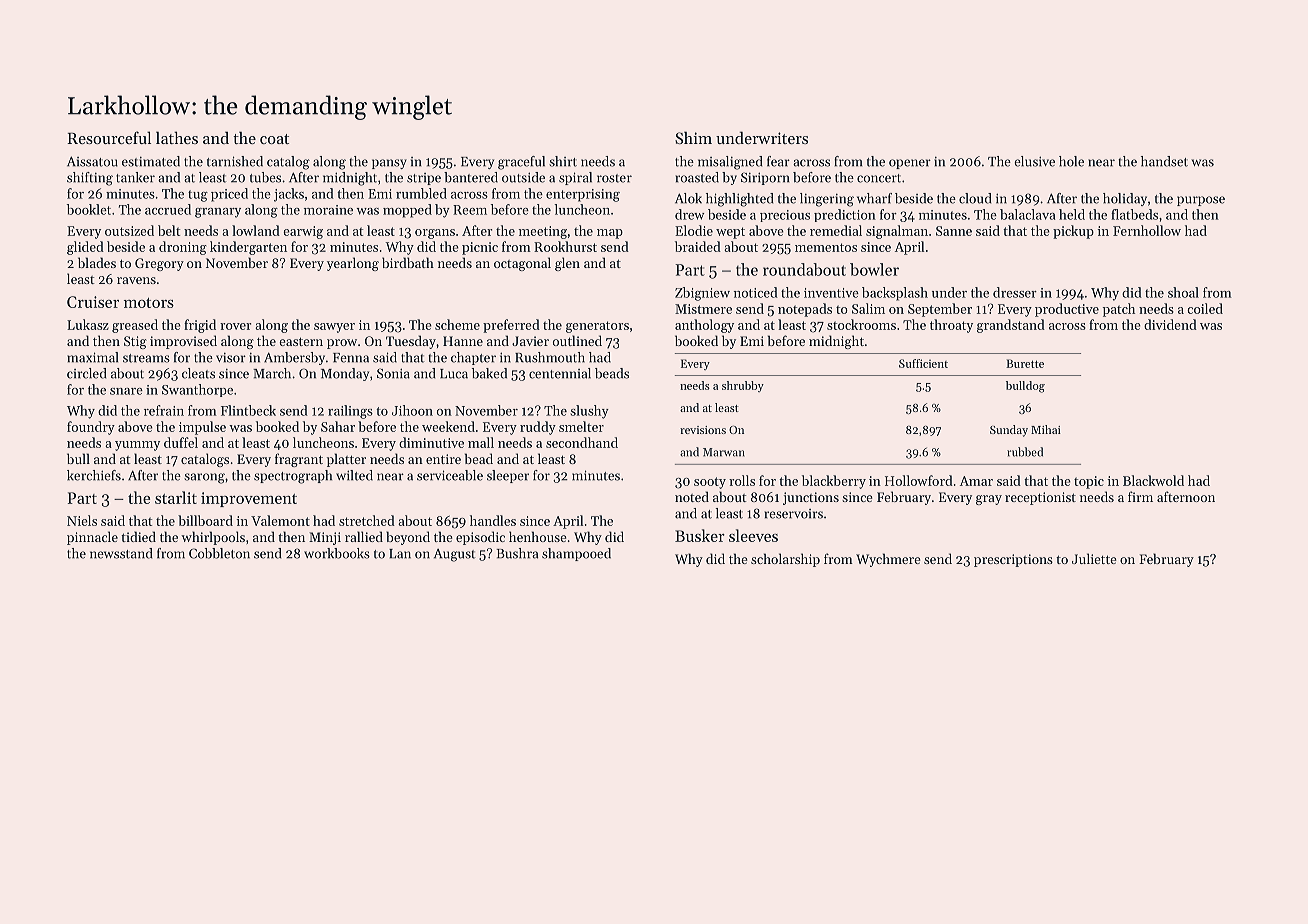  Describe the element at coordinates (785, 216) in the document. I see `precious` at that location.
